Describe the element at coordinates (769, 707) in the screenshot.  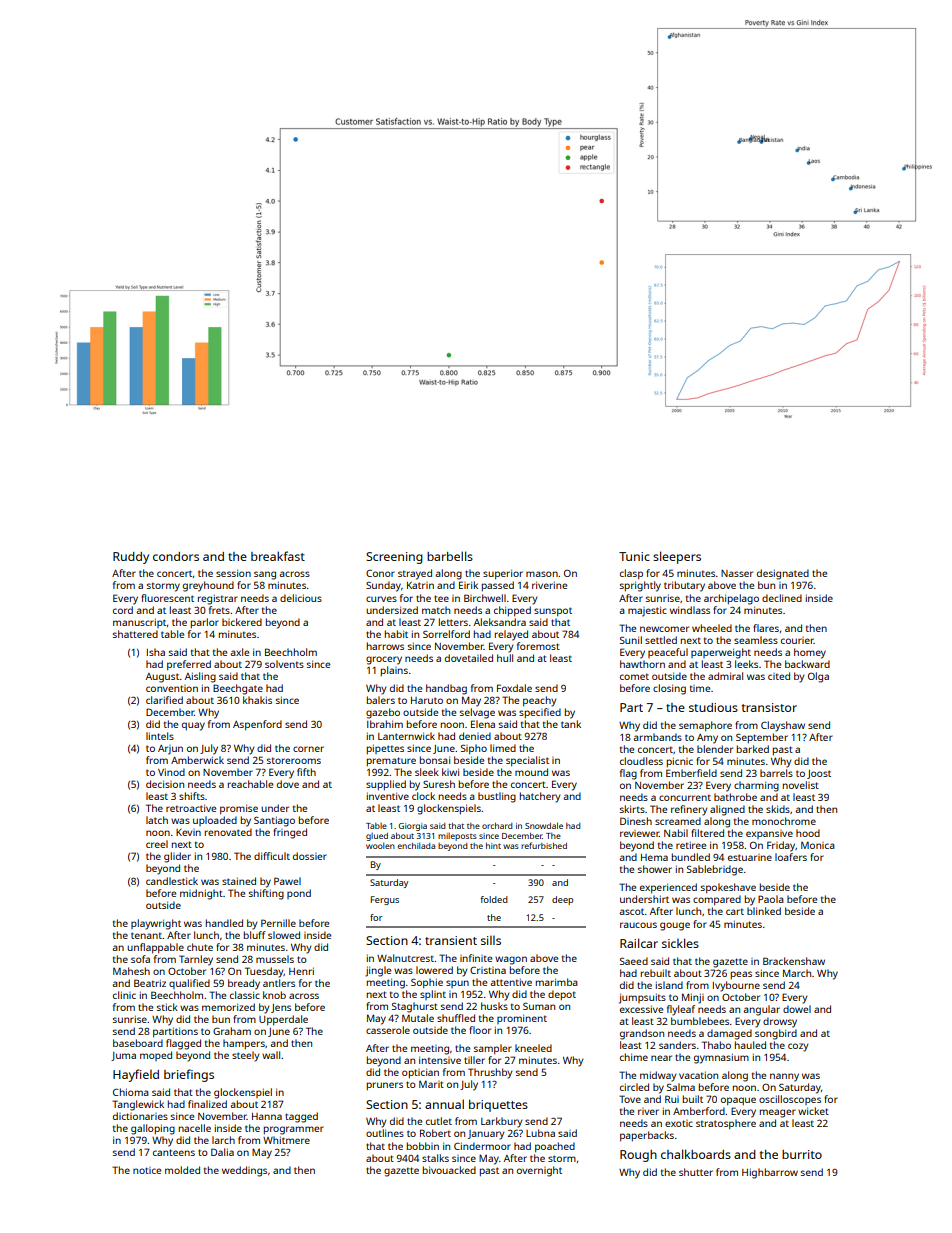
I see `transistor` at that location.
